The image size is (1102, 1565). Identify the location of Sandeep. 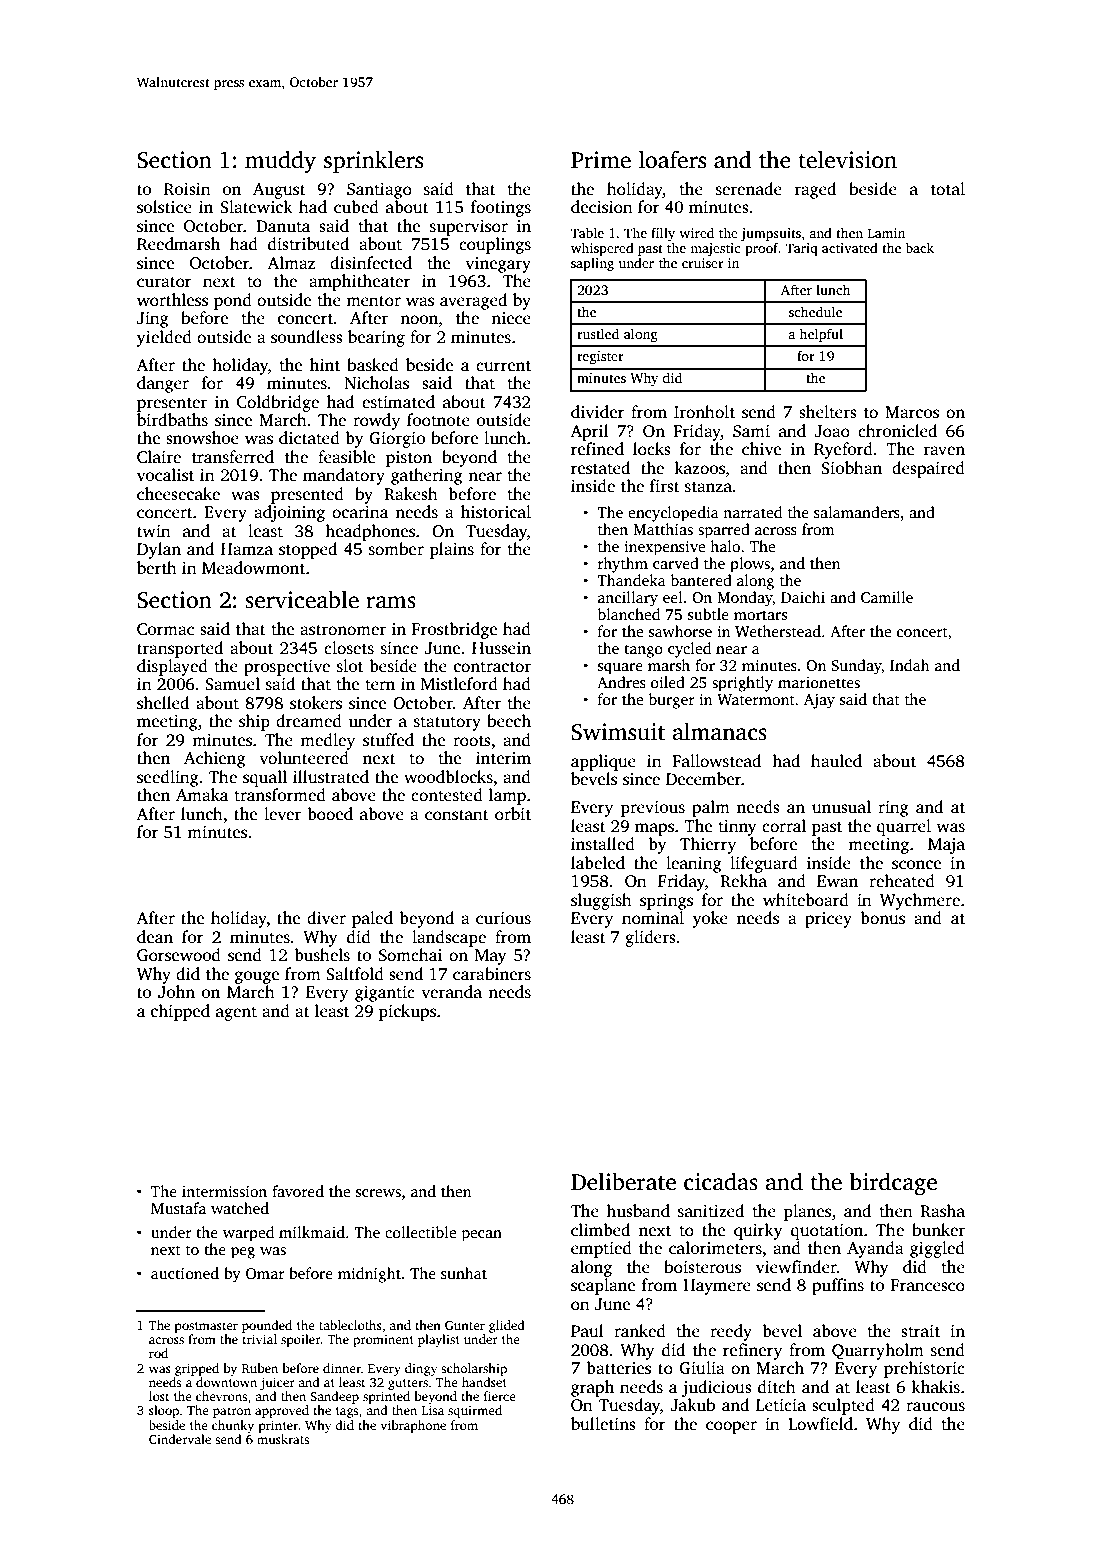
(334, 1397).
